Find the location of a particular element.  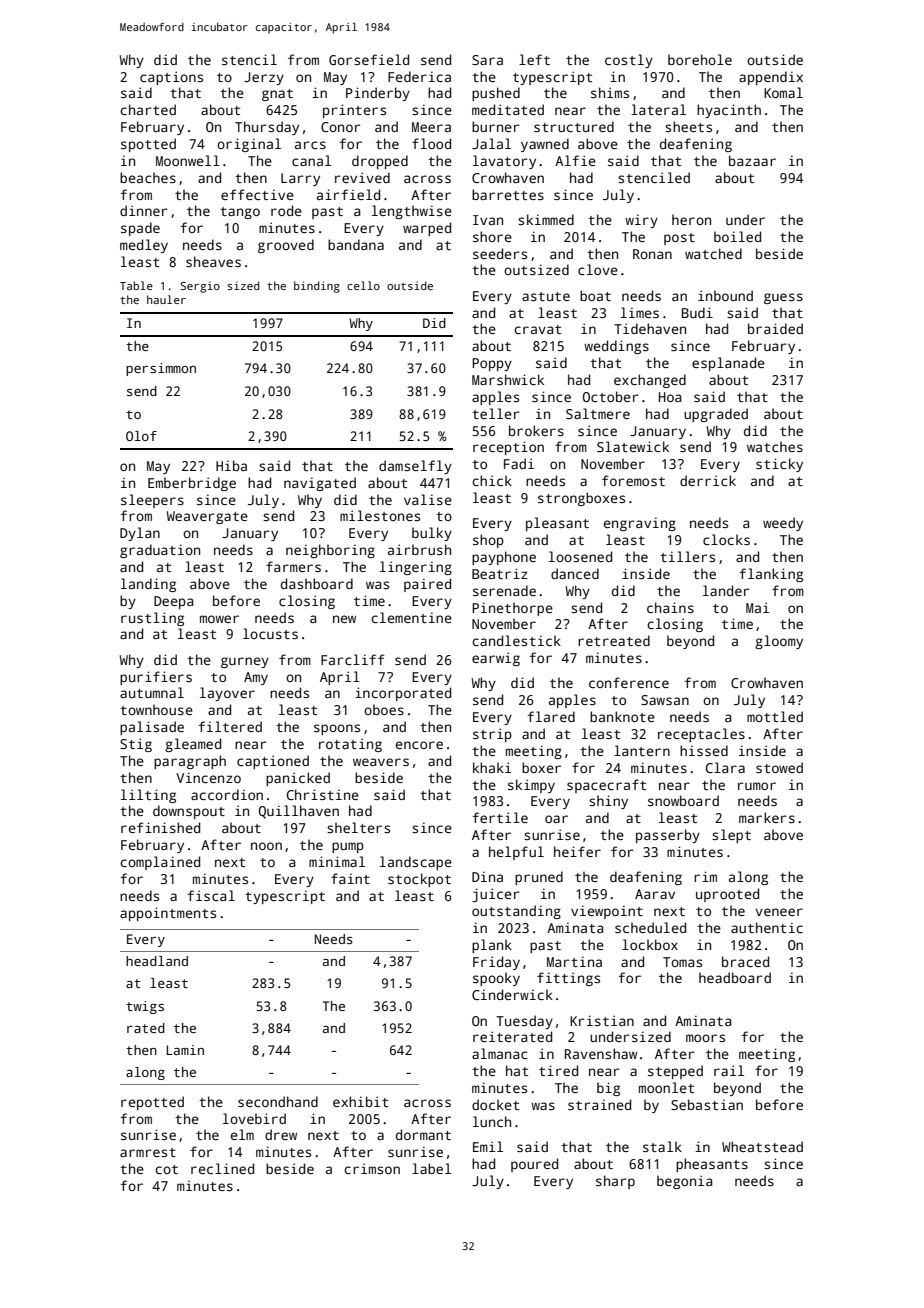

flood is located at coordinates (431, 143).
